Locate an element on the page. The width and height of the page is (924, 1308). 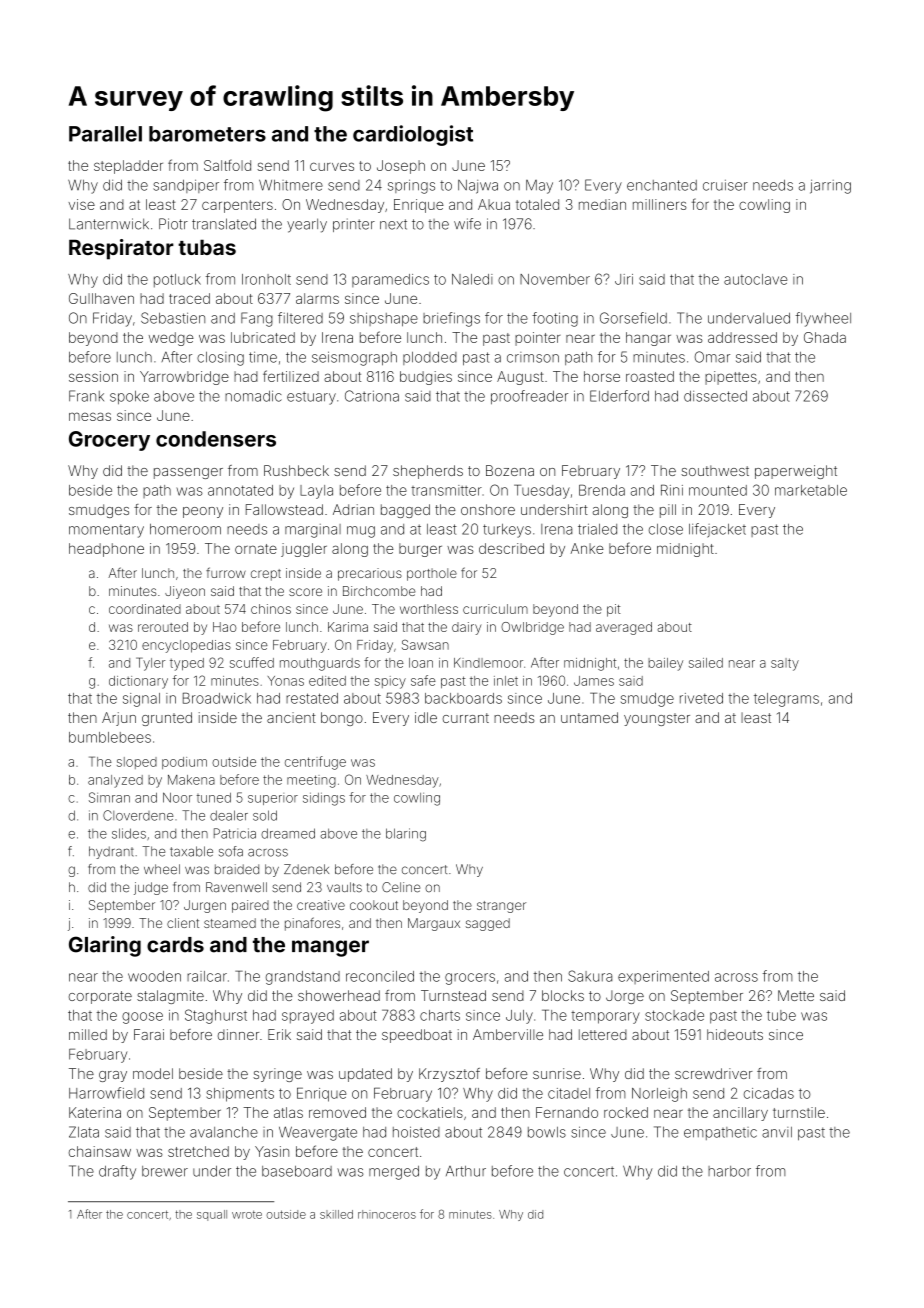
Najwa is located at coordinates (478, 187).
